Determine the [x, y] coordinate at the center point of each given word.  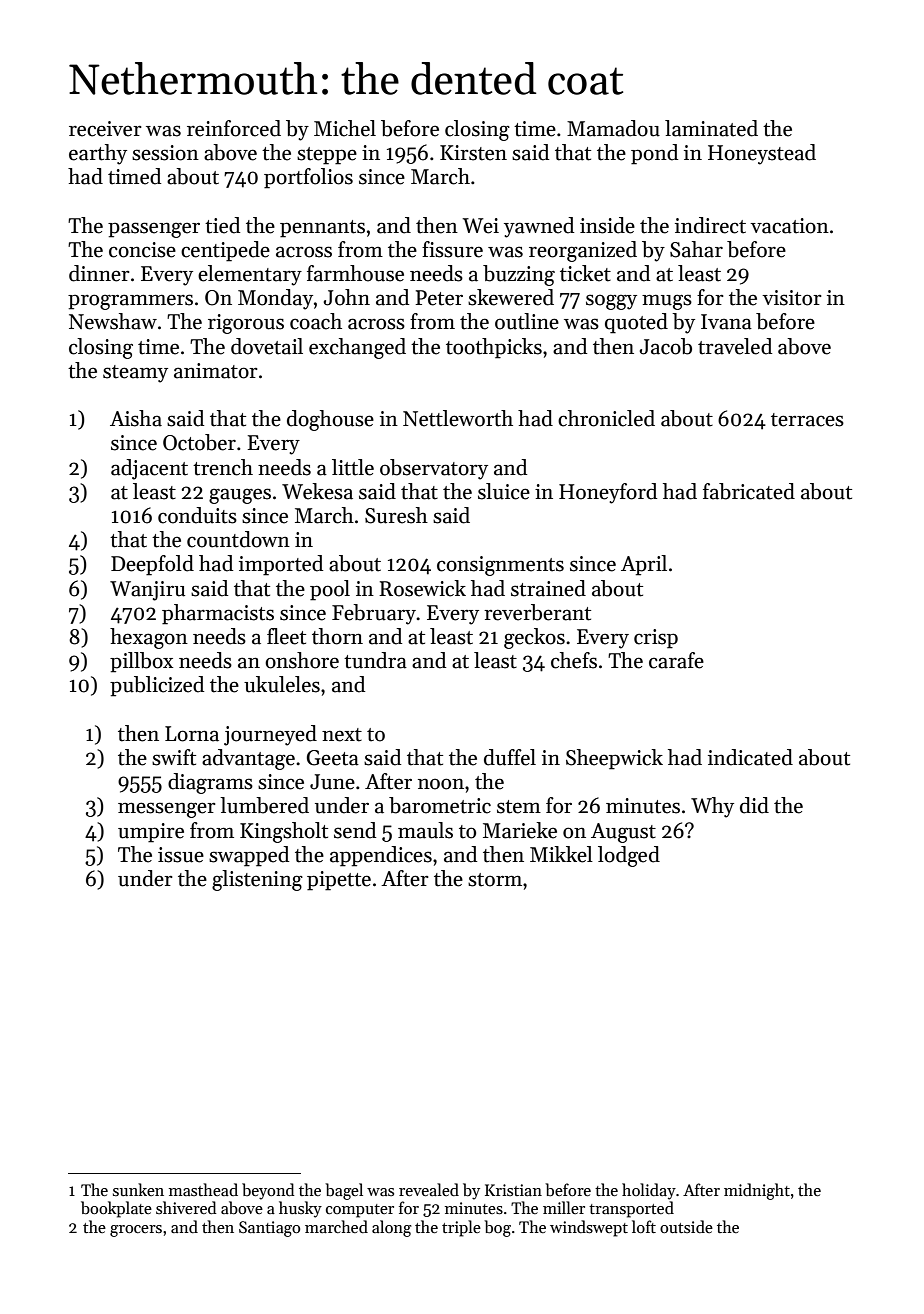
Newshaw [113, 321]
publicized [157, 686]
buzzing [519, 275]
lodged [629, 856]
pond [654, 154]
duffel [510, 757]
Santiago [269, 1229]
